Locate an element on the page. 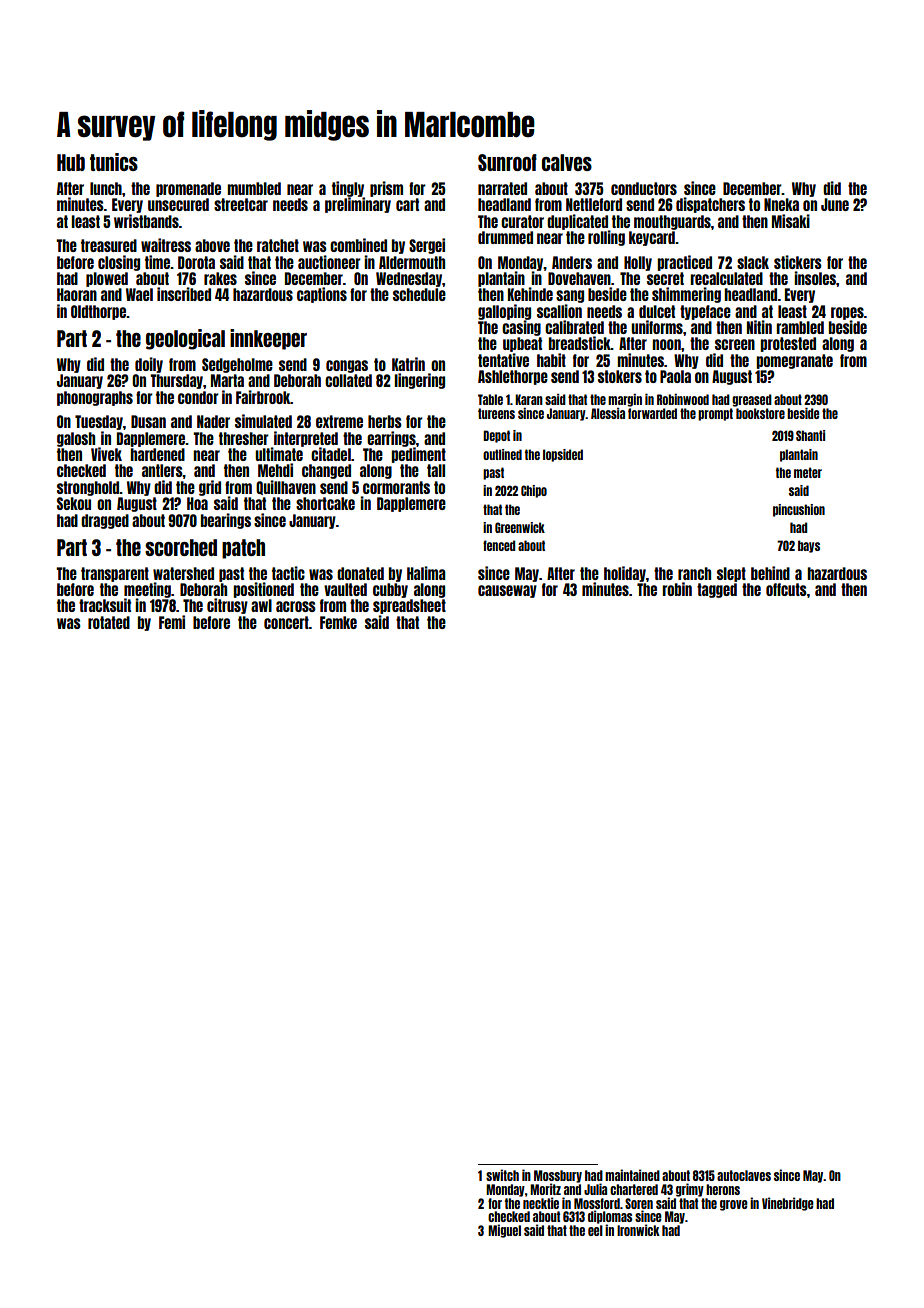 This image has width=924, height=1308. switch is located at coordinates (502, 1175).
